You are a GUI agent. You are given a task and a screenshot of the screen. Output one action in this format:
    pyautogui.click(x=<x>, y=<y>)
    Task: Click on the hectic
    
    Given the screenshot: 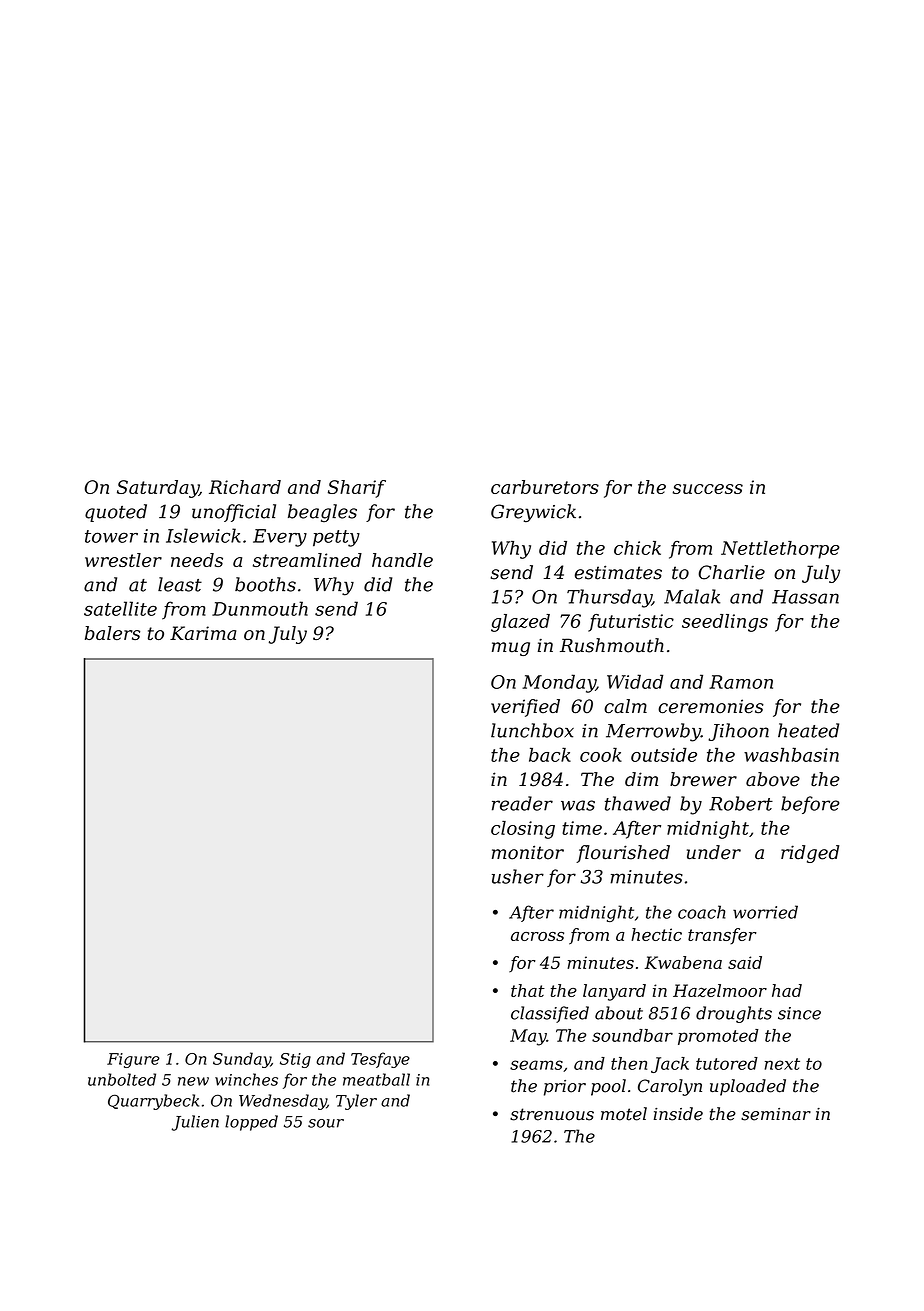 What is the action you would take?
    pyautogui.click(x=656, y=934)
